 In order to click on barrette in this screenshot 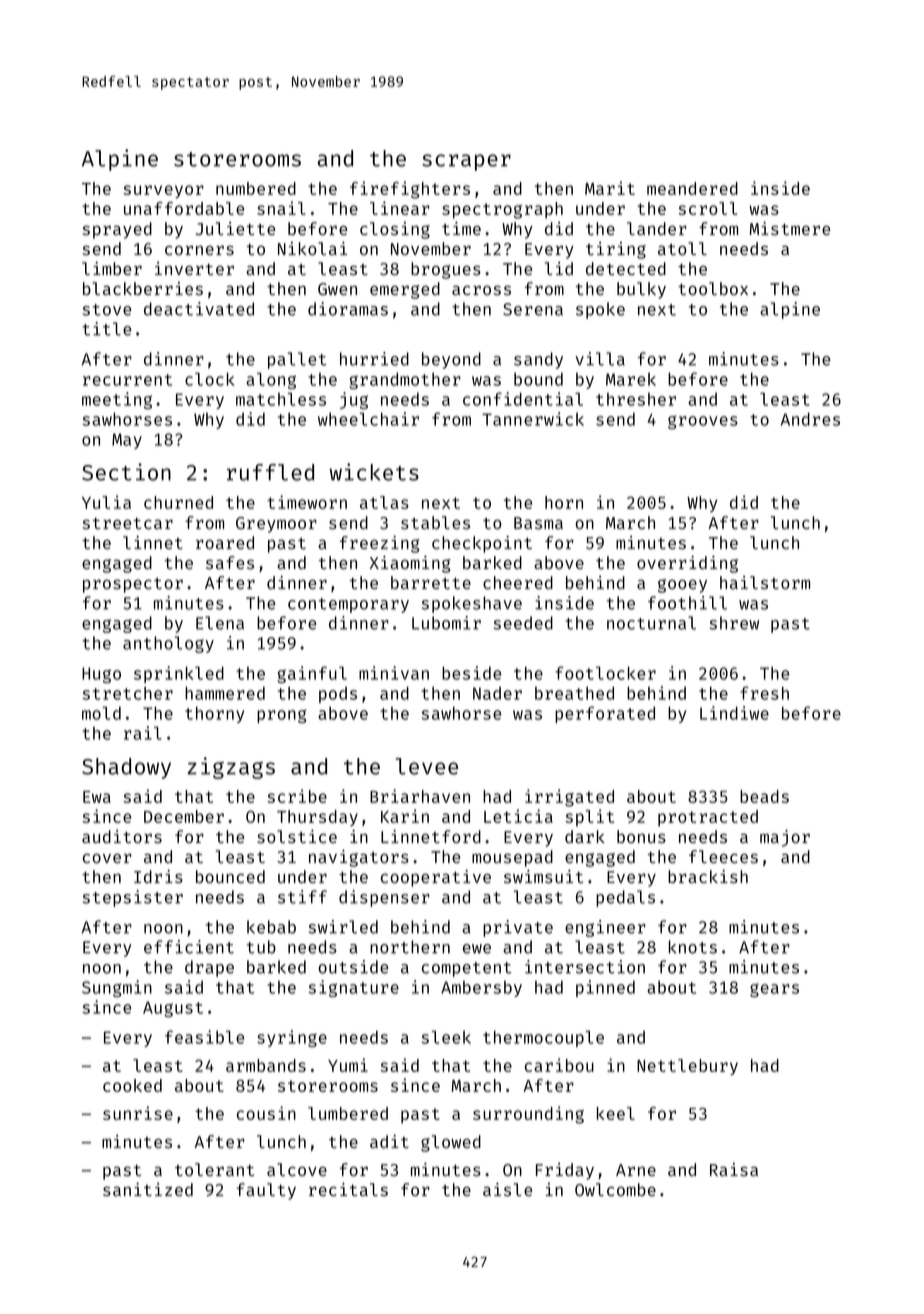, I will do `click(431, 582)`.
